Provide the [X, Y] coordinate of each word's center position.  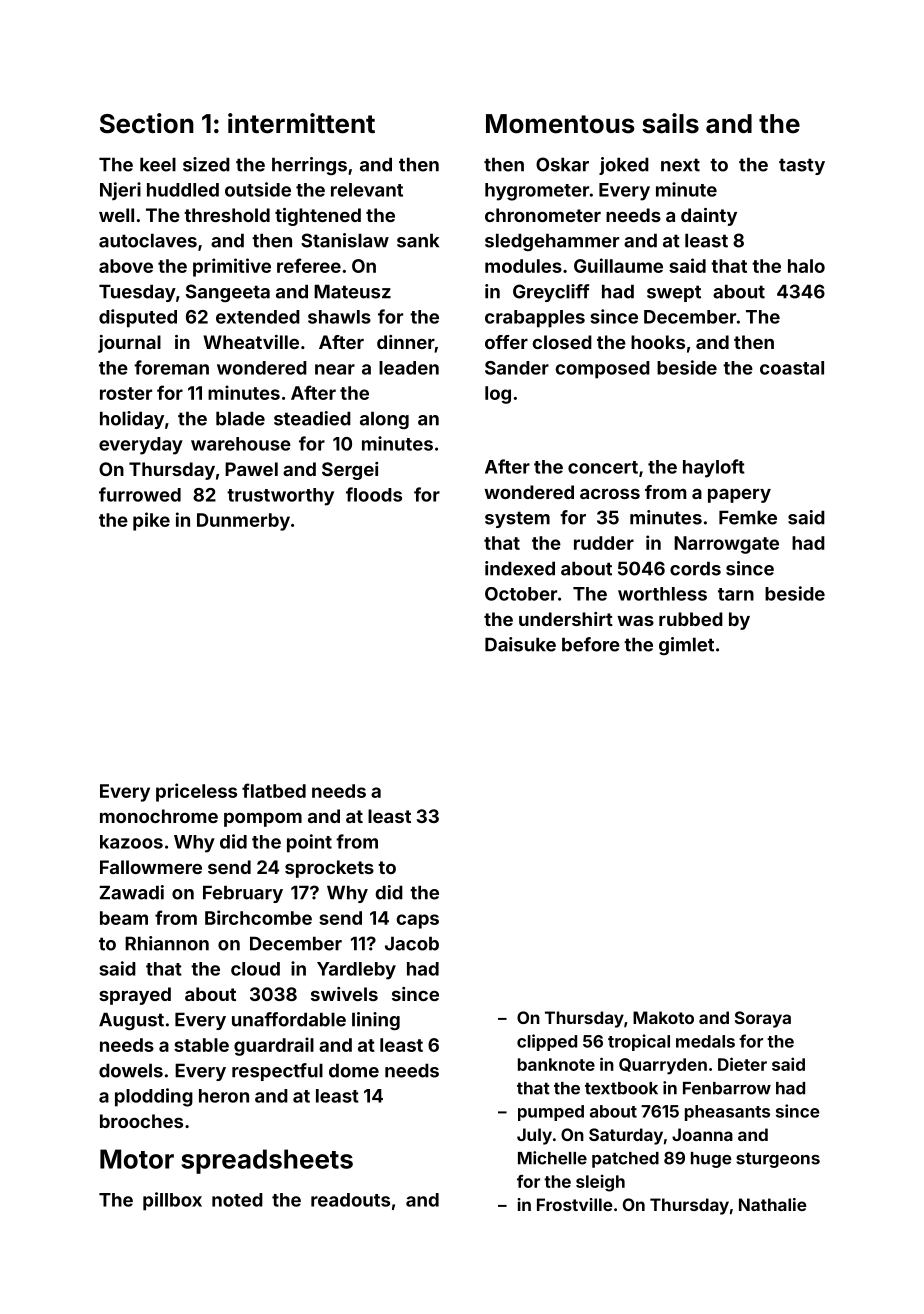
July [534, 1136]
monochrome [159, 816]
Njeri [120, 191]
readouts [350, 1200]
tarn [736, 594]
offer [506, 342]
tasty [802, 166]
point [309, 843]
